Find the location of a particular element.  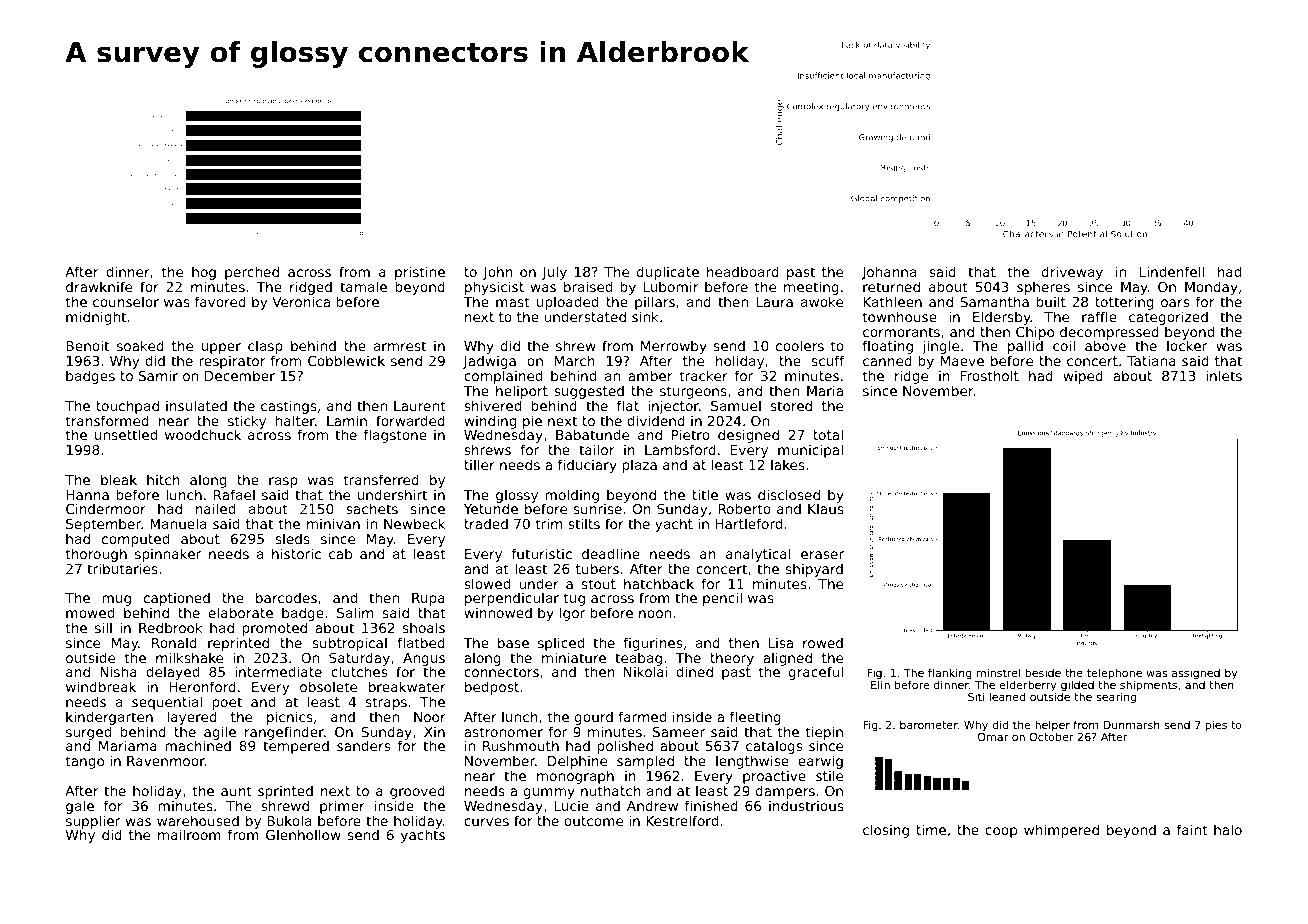

complained is located at coordinates (503, 377).
